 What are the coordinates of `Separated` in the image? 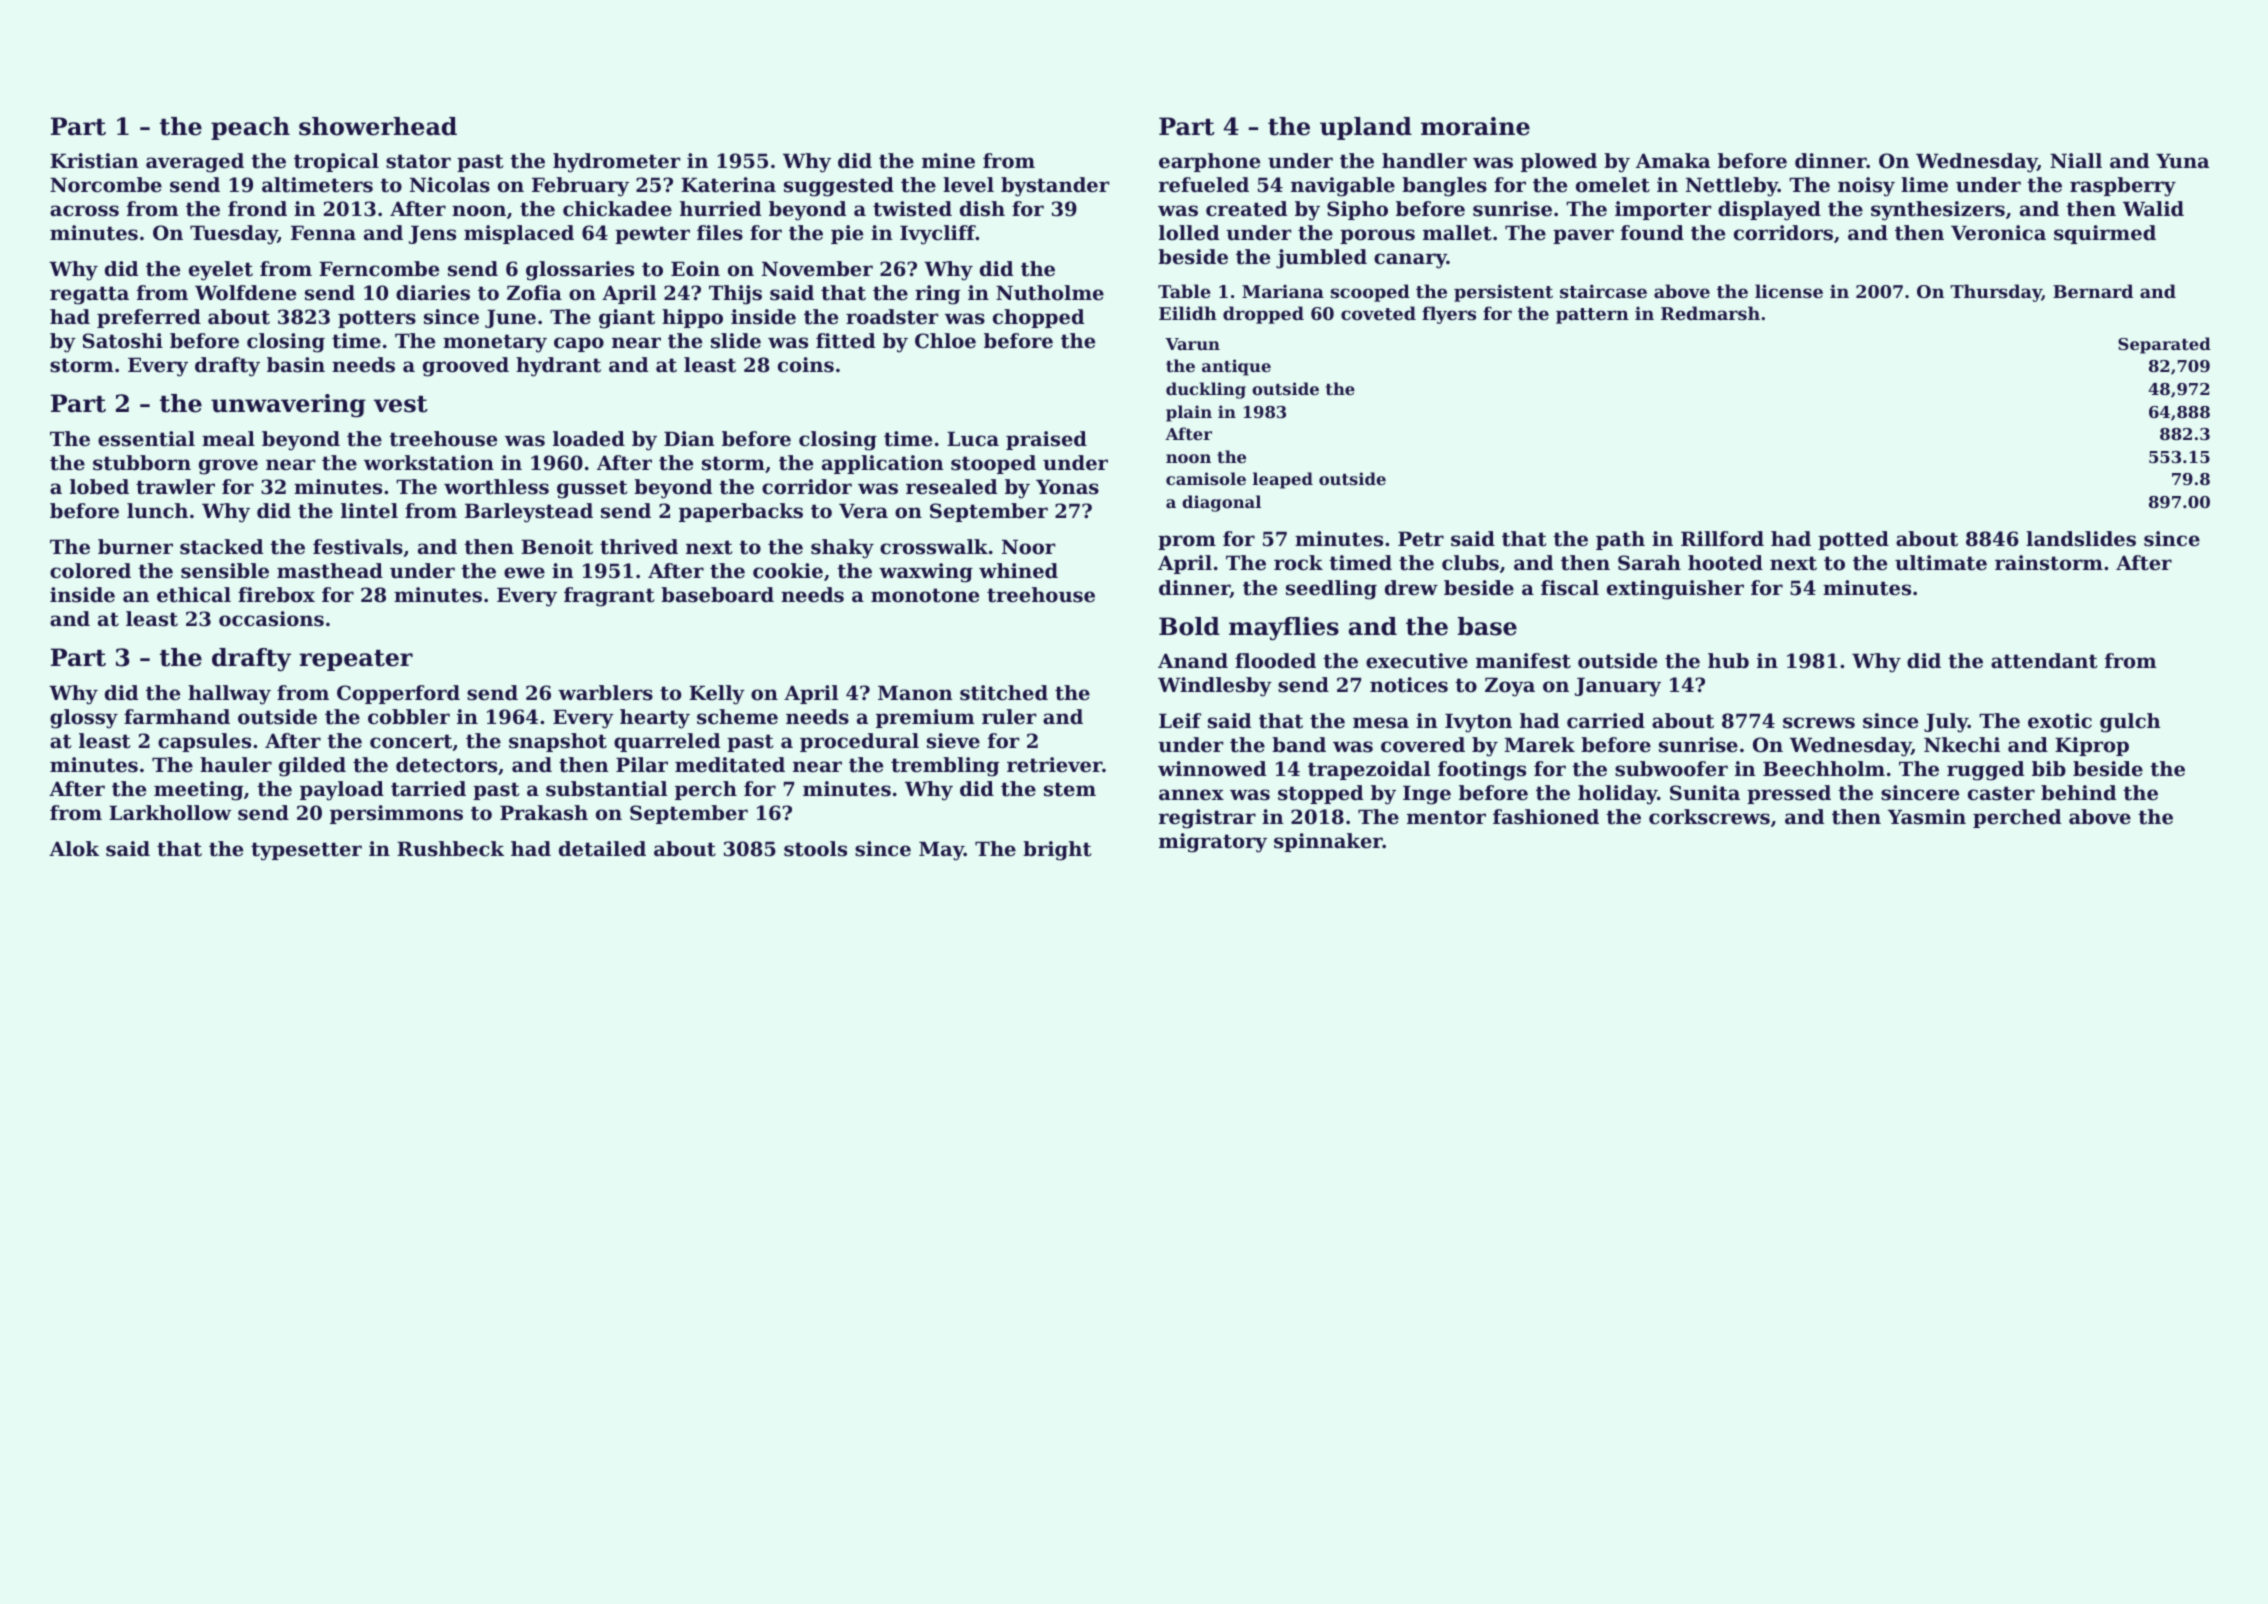 It's located at (2164, 345).
